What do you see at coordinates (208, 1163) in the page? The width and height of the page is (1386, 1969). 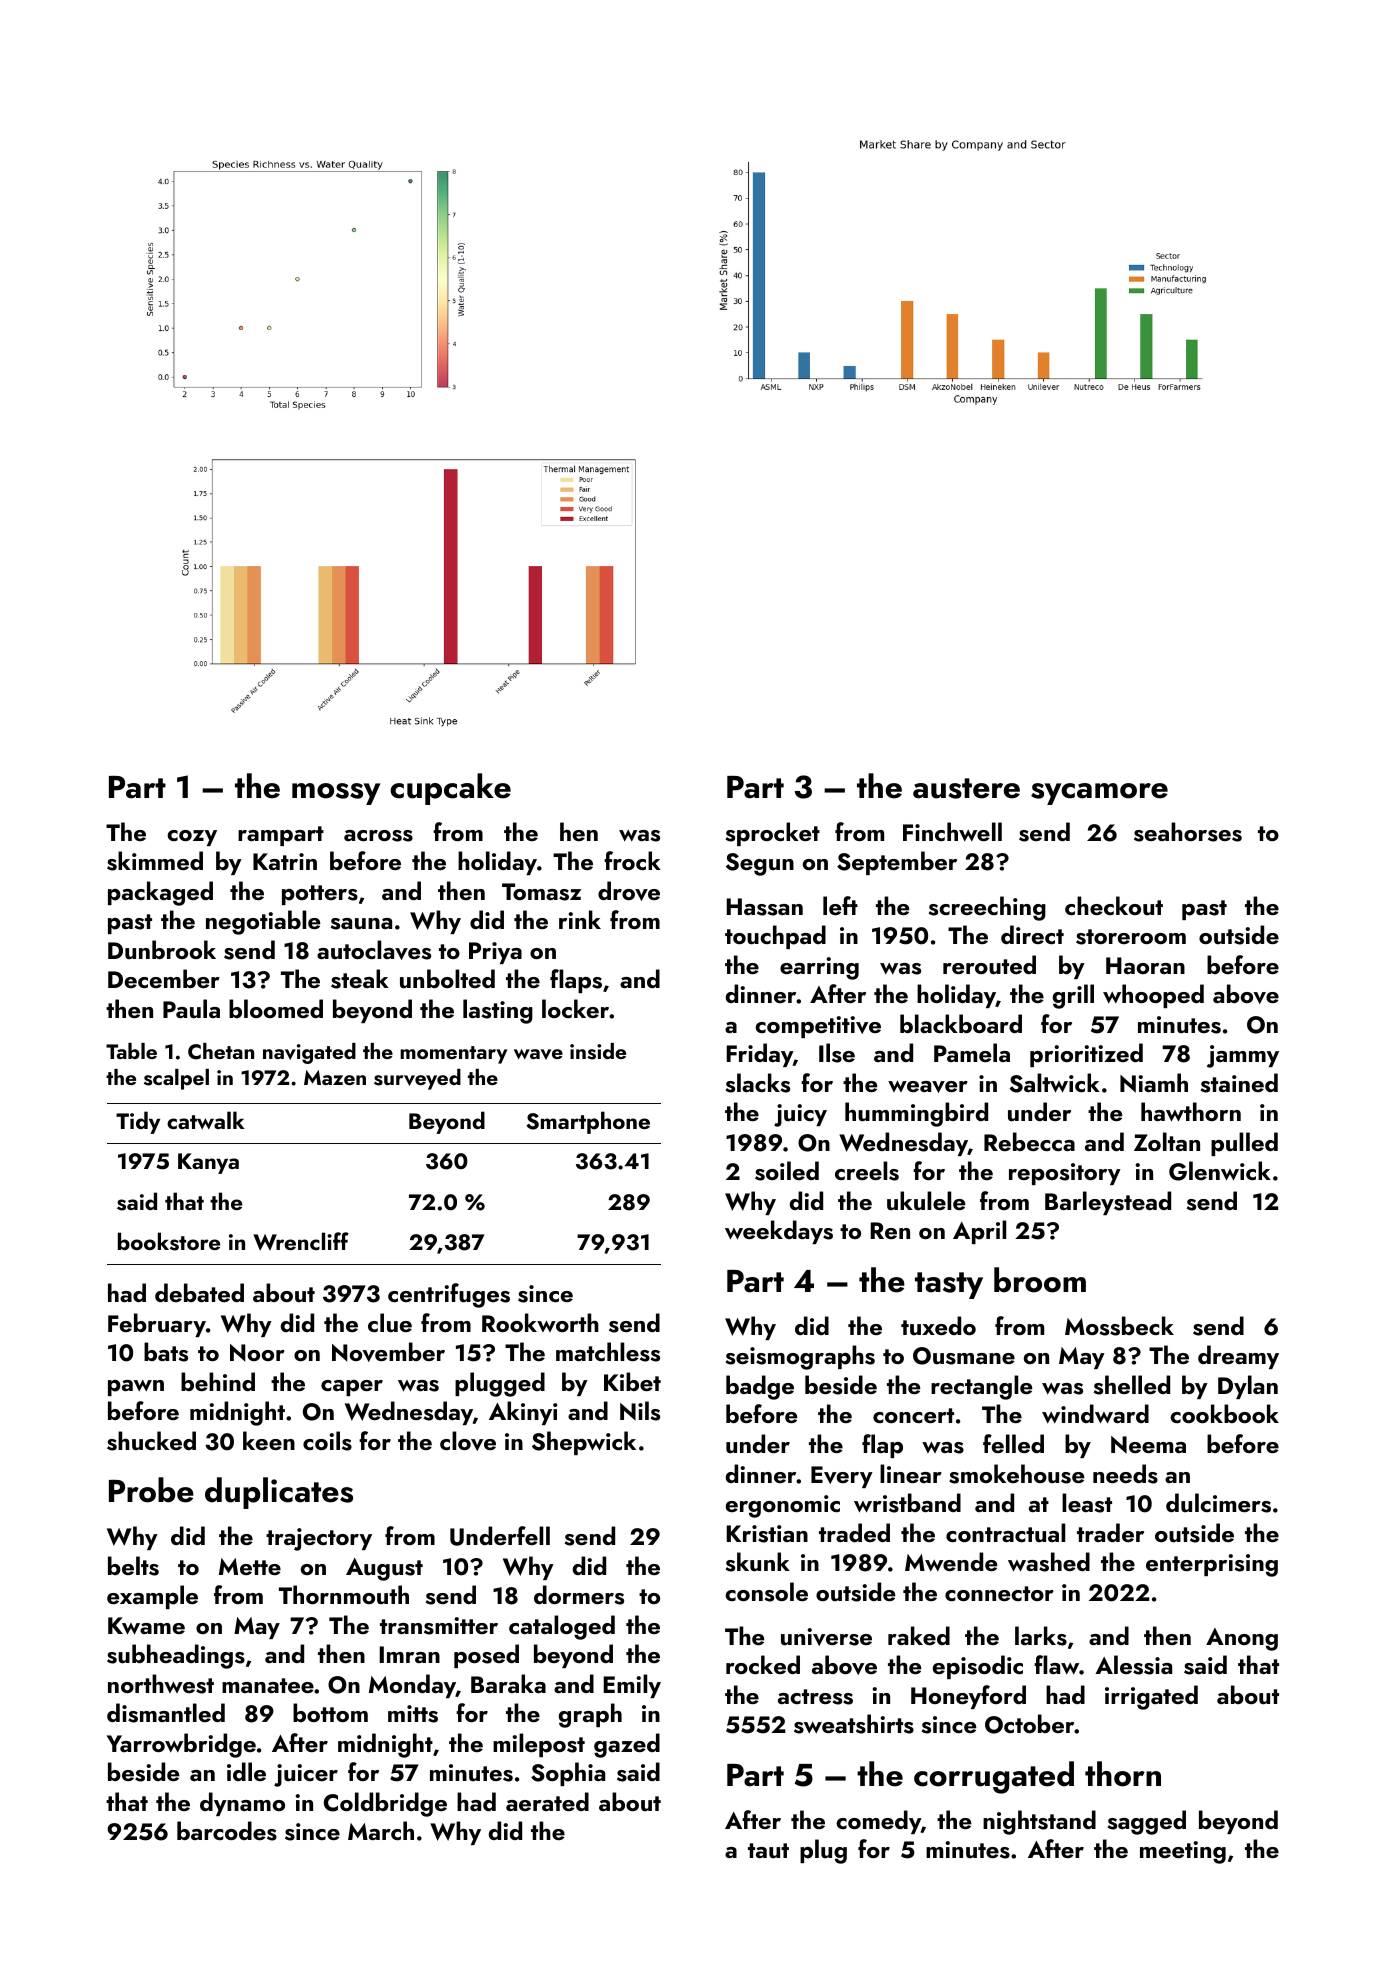 I see `Kanya` at bounding box center [208, 1163].
